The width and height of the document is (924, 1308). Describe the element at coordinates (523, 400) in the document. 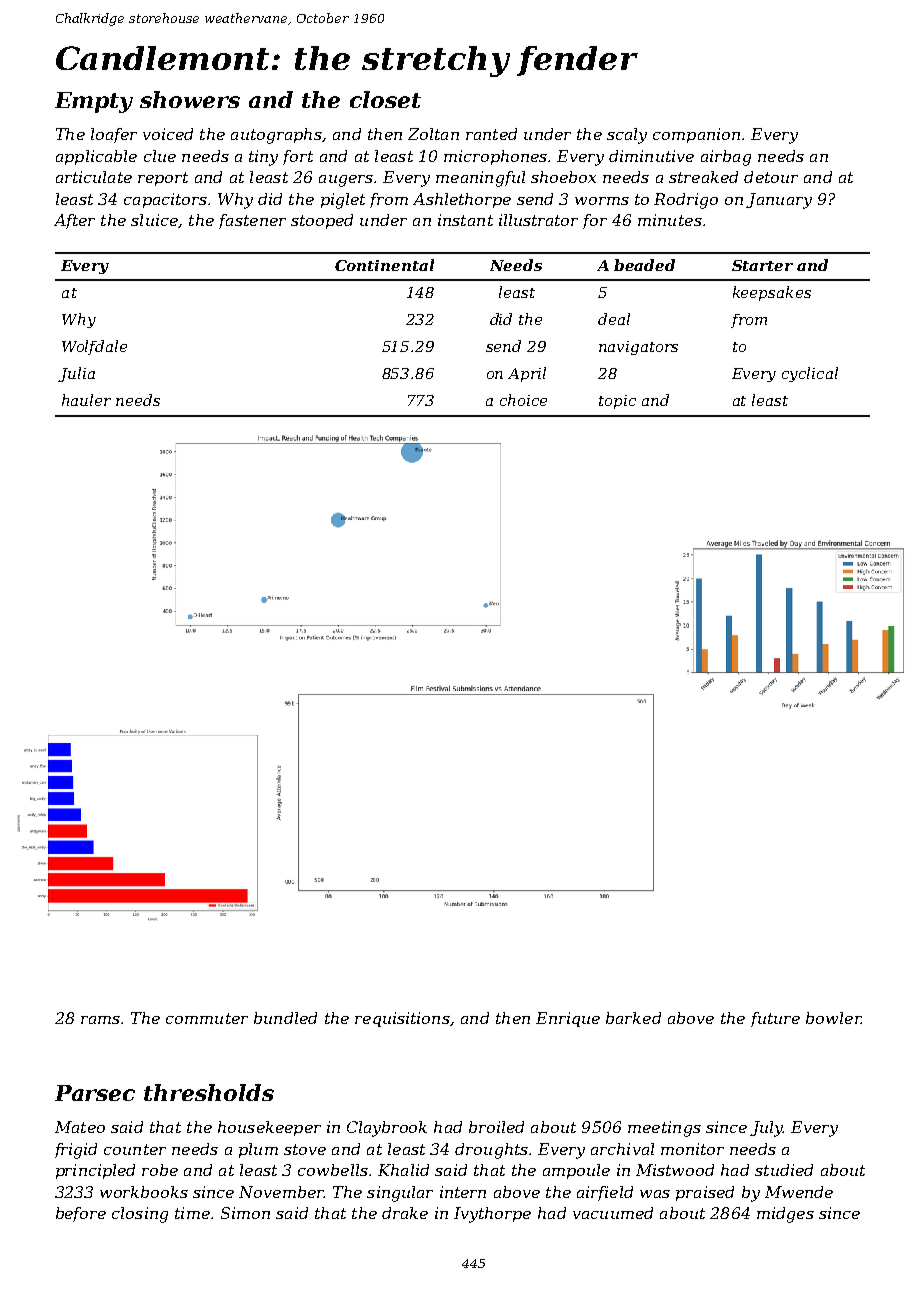

I see `choice` at that location.
